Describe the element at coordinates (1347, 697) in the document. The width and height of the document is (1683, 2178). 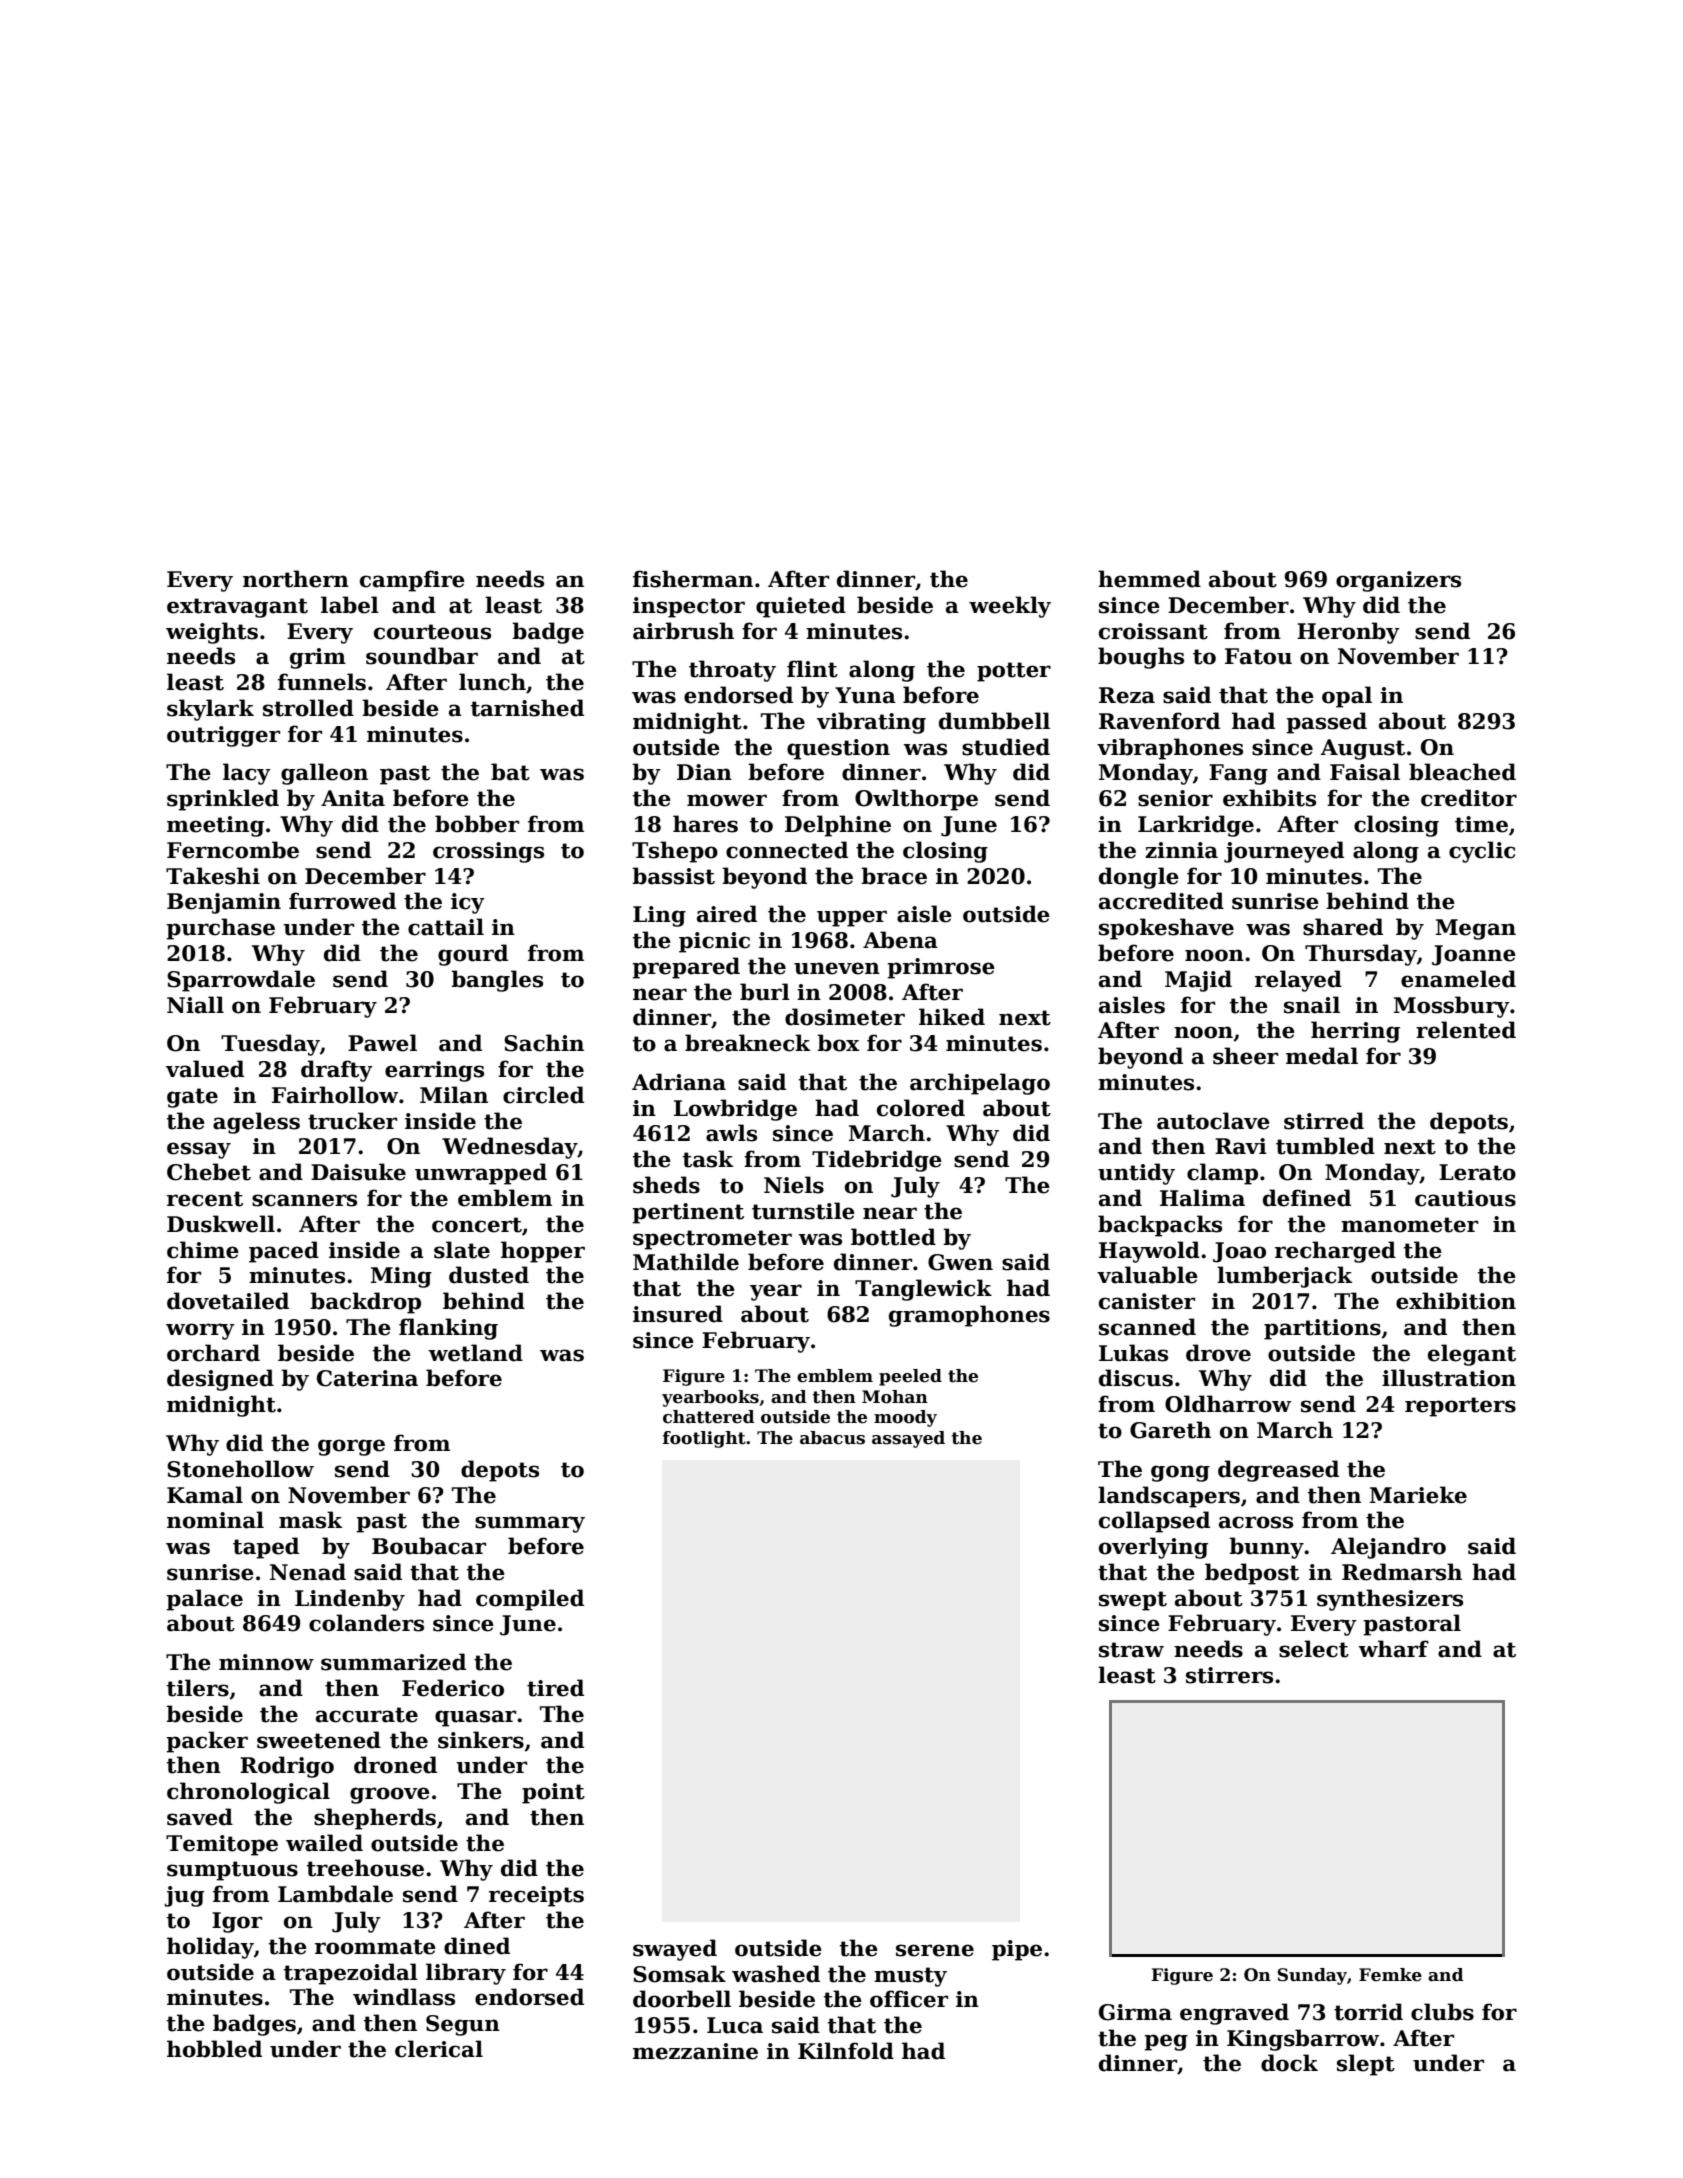
I see `opal` at that location.
